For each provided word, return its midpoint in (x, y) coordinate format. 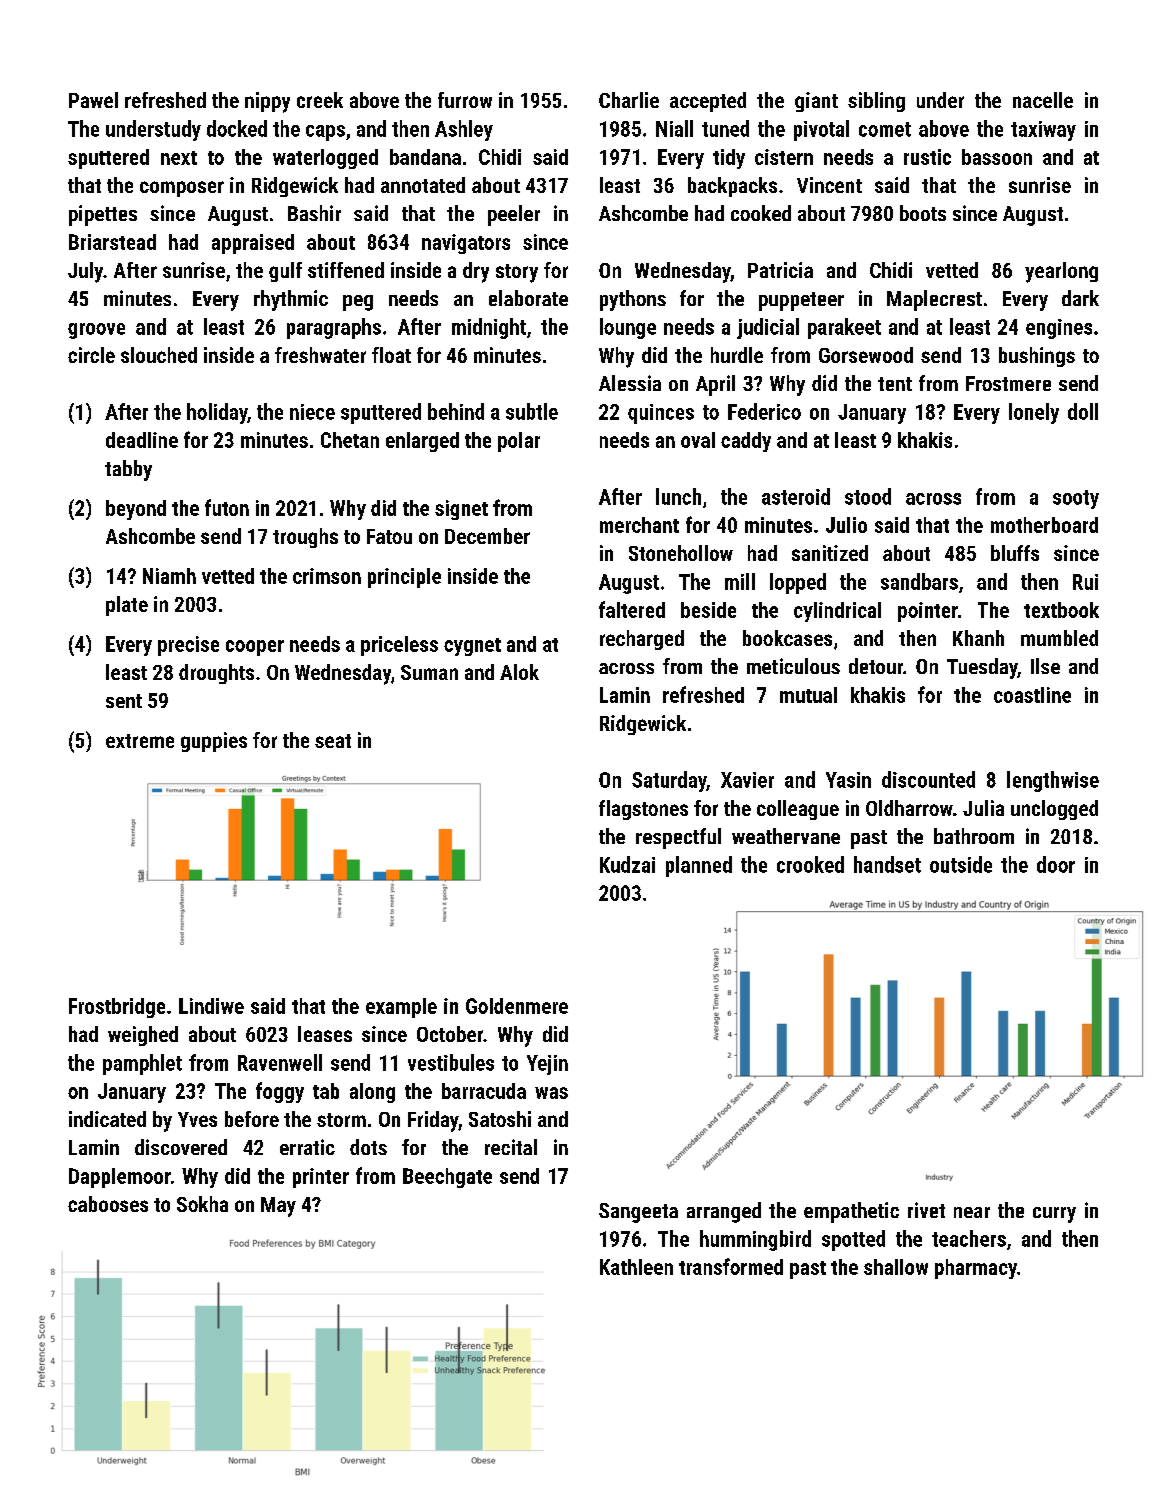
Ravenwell (280, 1062)
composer (182, 189)
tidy (729, 159)
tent (895, 384)
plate (127, 606)
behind (456, 411)
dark (1080, 298)
